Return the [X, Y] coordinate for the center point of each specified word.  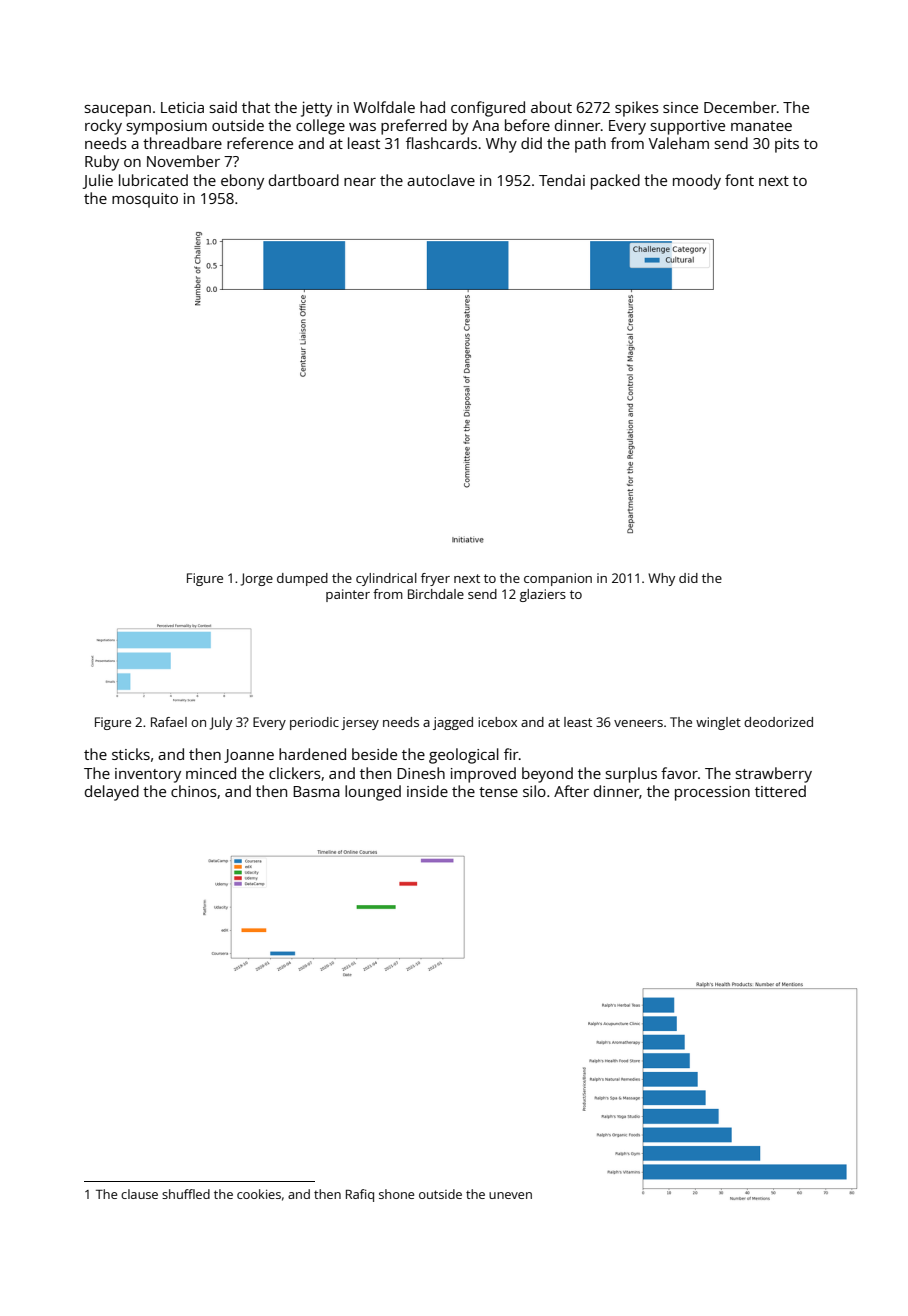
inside [427, 791]
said [223, 107]
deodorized [778, 722]
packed [615, 182]
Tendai [562, 180]
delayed [112, 793]
